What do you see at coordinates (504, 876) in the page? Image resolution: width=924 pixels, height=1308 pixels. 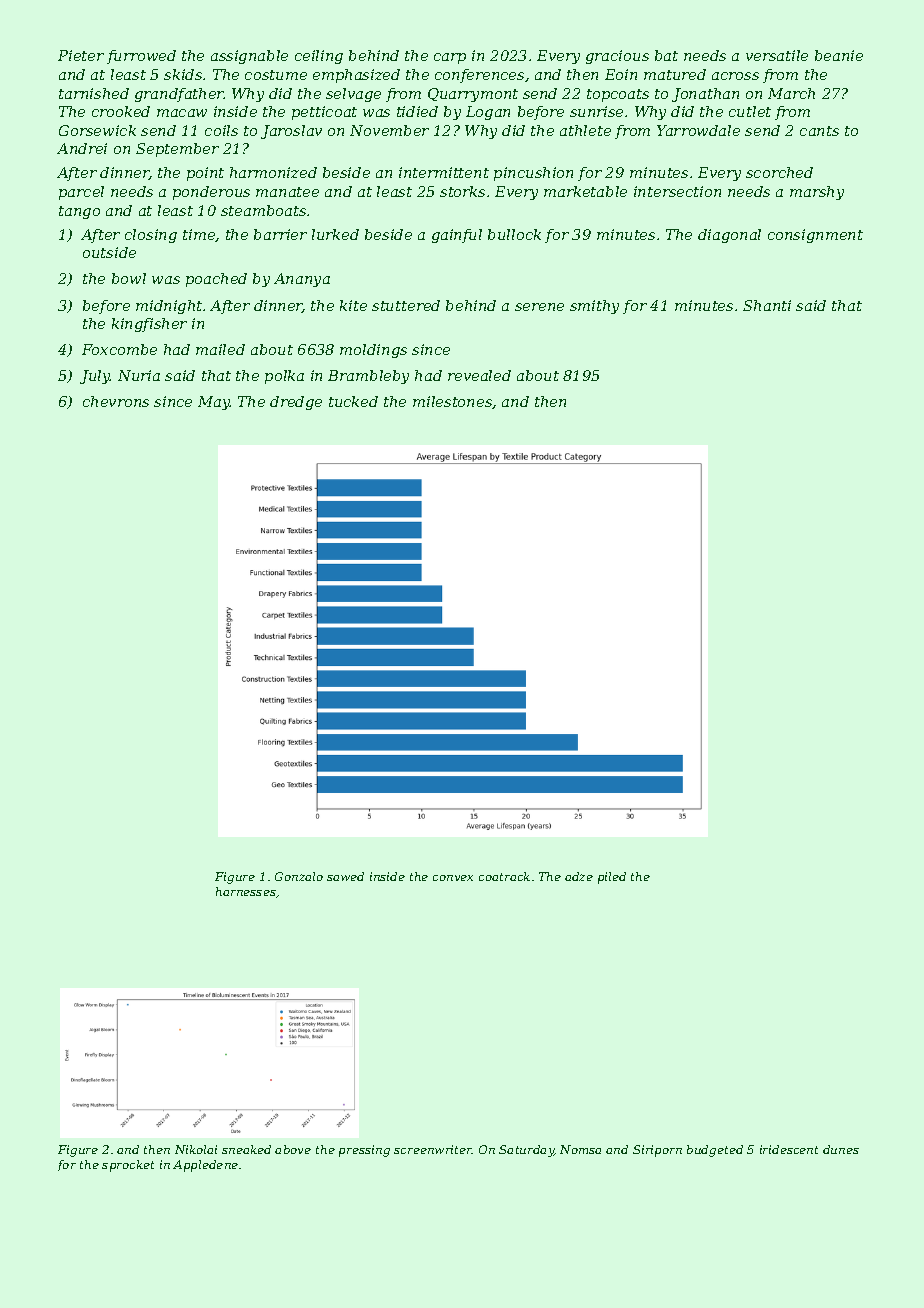 I see `coatrack` at bounding box center [504, 876].
